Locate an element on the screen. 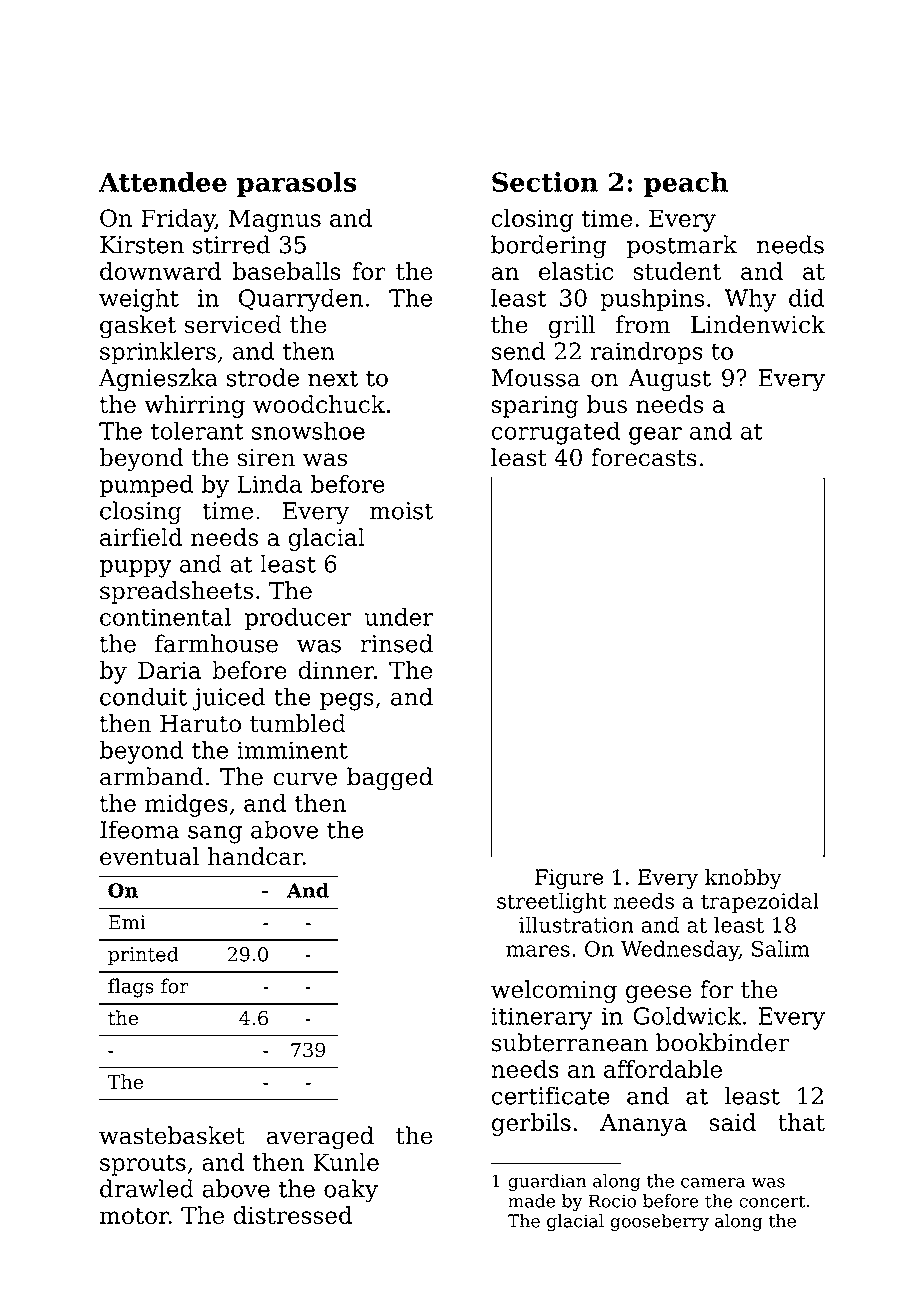 The height and width of the screenshot is (1311, 924). Magnus is located at coordinates (275, 220).
